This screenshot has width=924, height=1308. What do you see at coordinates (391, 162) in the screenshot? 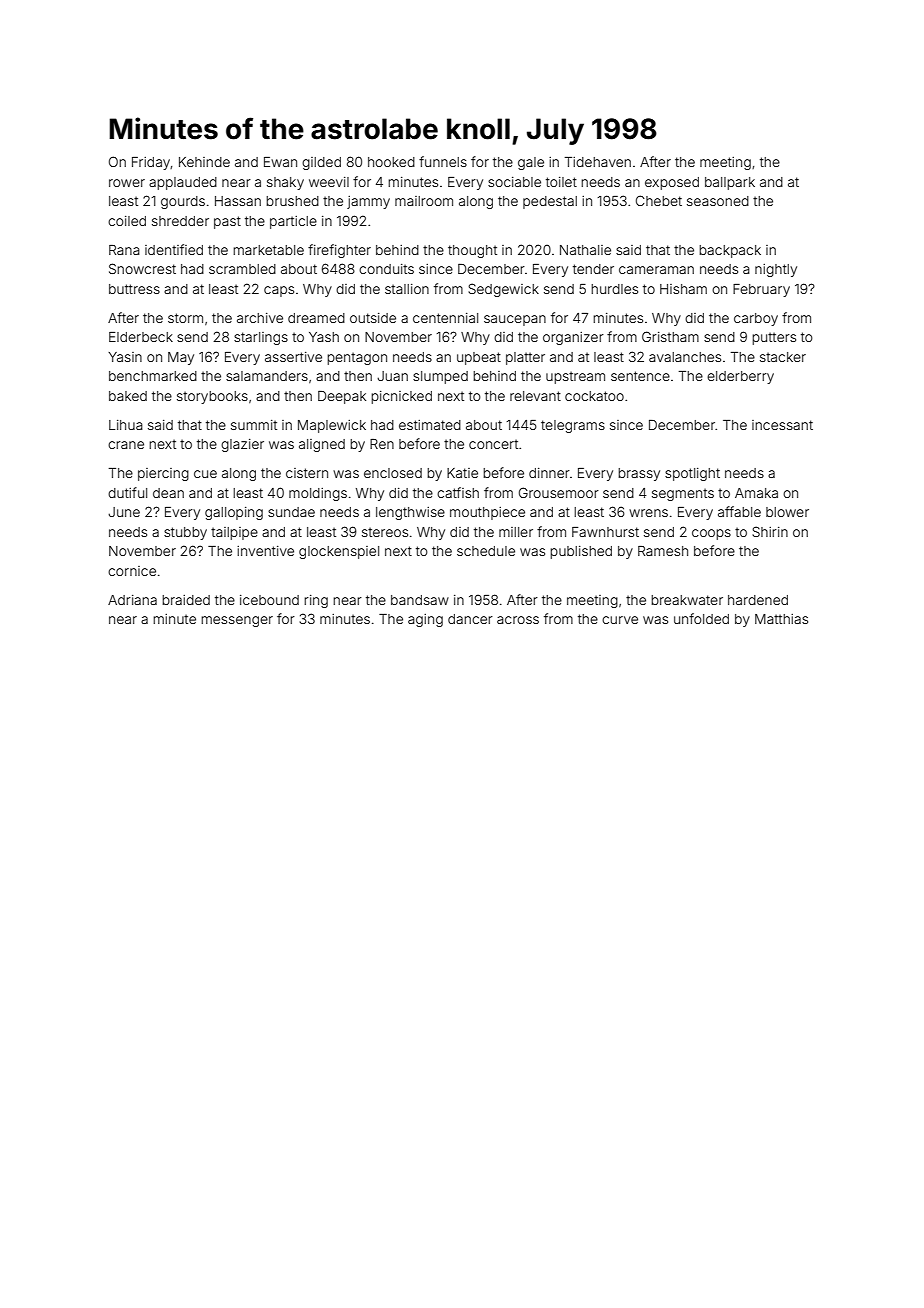
I see `hooked` at bounding box center [391, 162].
